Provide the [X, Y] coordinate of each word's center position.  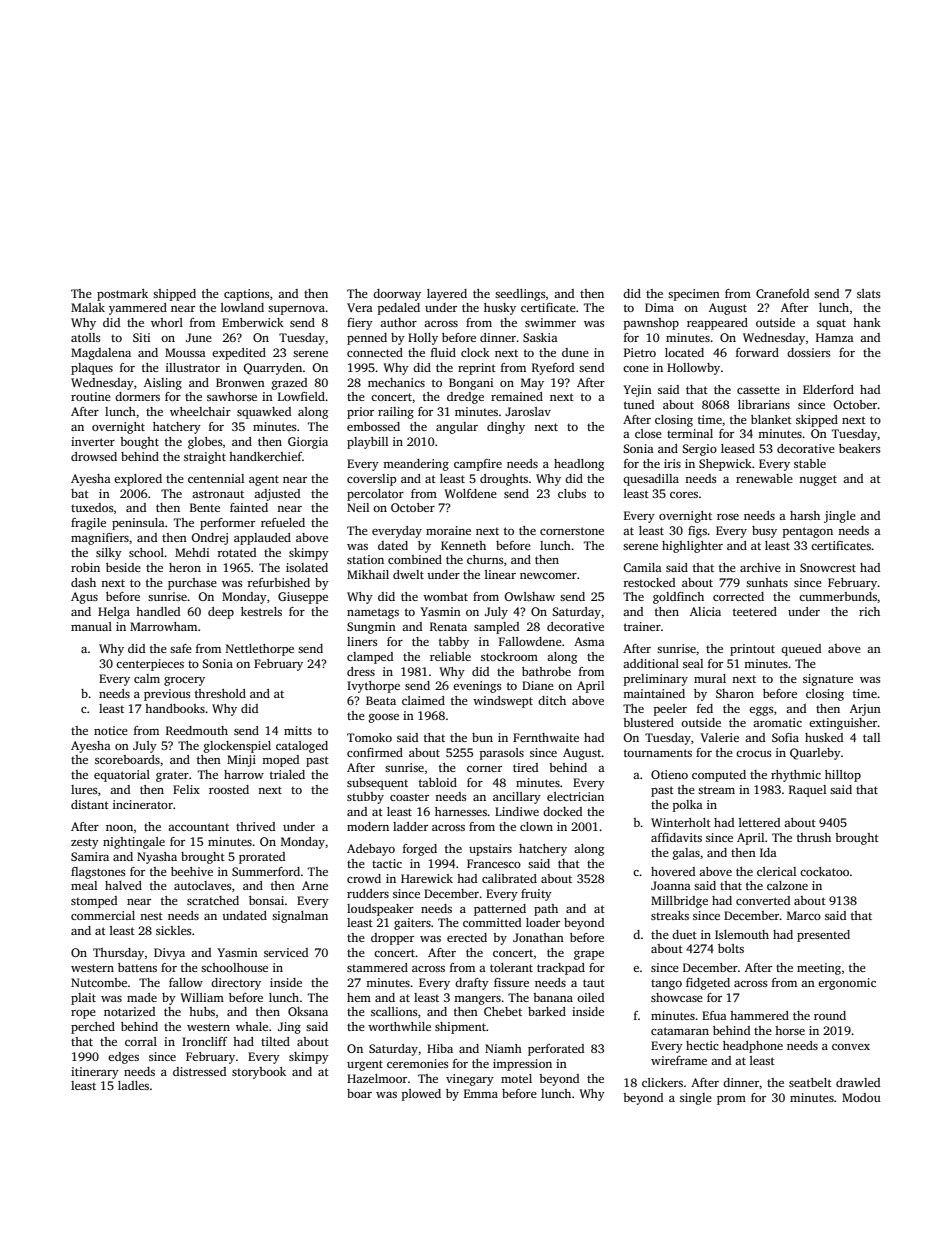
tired [525, 767]
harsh [805, 515]
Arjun [865, 710]
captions [247, 295]
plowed [421, 1095]
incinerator [143, 804]
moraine [448, 530]
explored [138, 480]
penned [367, 339]
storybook [259, 1073]
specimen [694, 295]
